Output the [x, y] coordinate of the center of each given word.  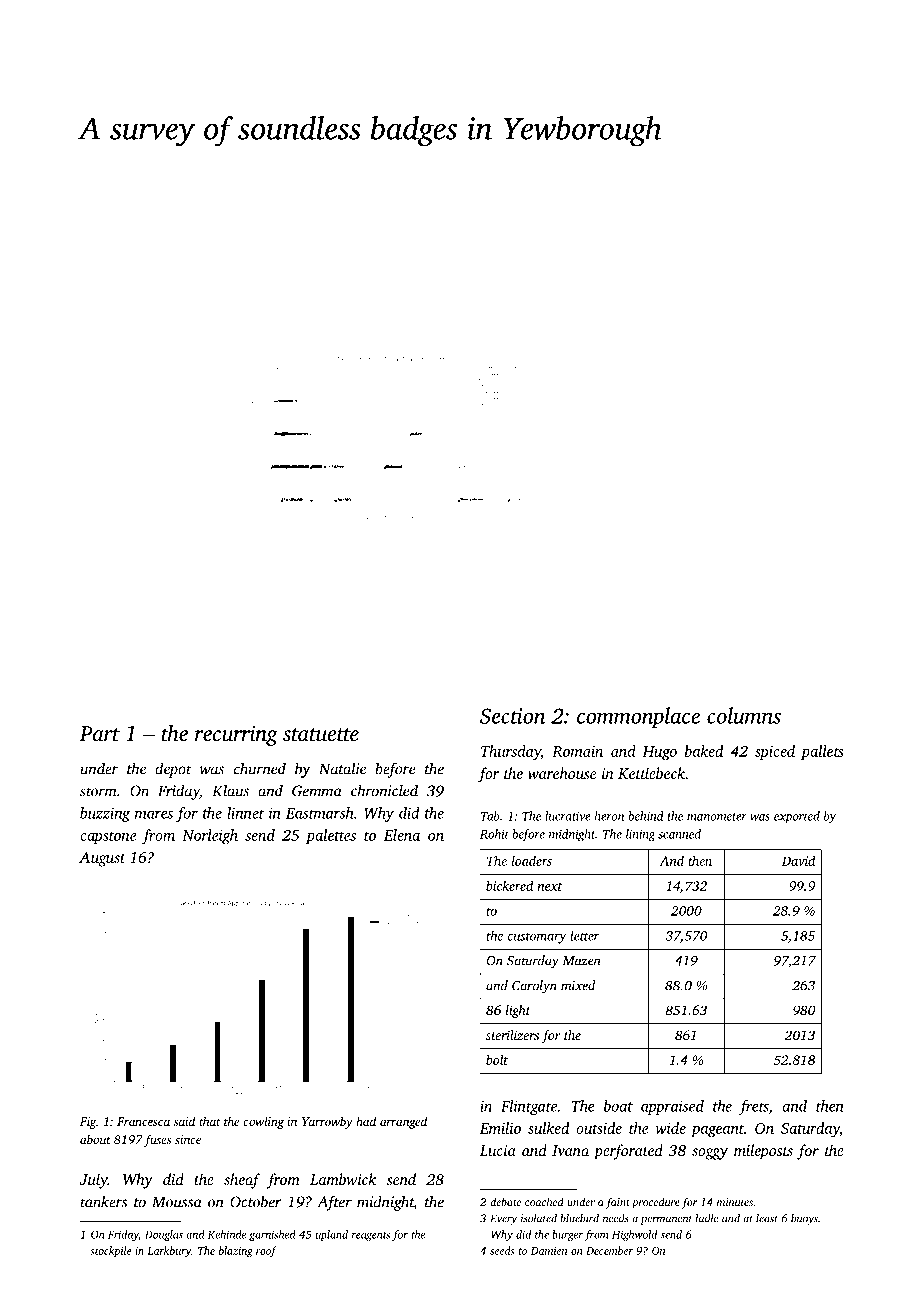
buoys [804, 1219]
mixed [578, 985]
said [184, 1121]
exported [797, 817]
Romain [577, 751]
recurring [236, 736]
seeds [502, 1250]
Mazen [582, 961]
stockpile [111, 1252]
